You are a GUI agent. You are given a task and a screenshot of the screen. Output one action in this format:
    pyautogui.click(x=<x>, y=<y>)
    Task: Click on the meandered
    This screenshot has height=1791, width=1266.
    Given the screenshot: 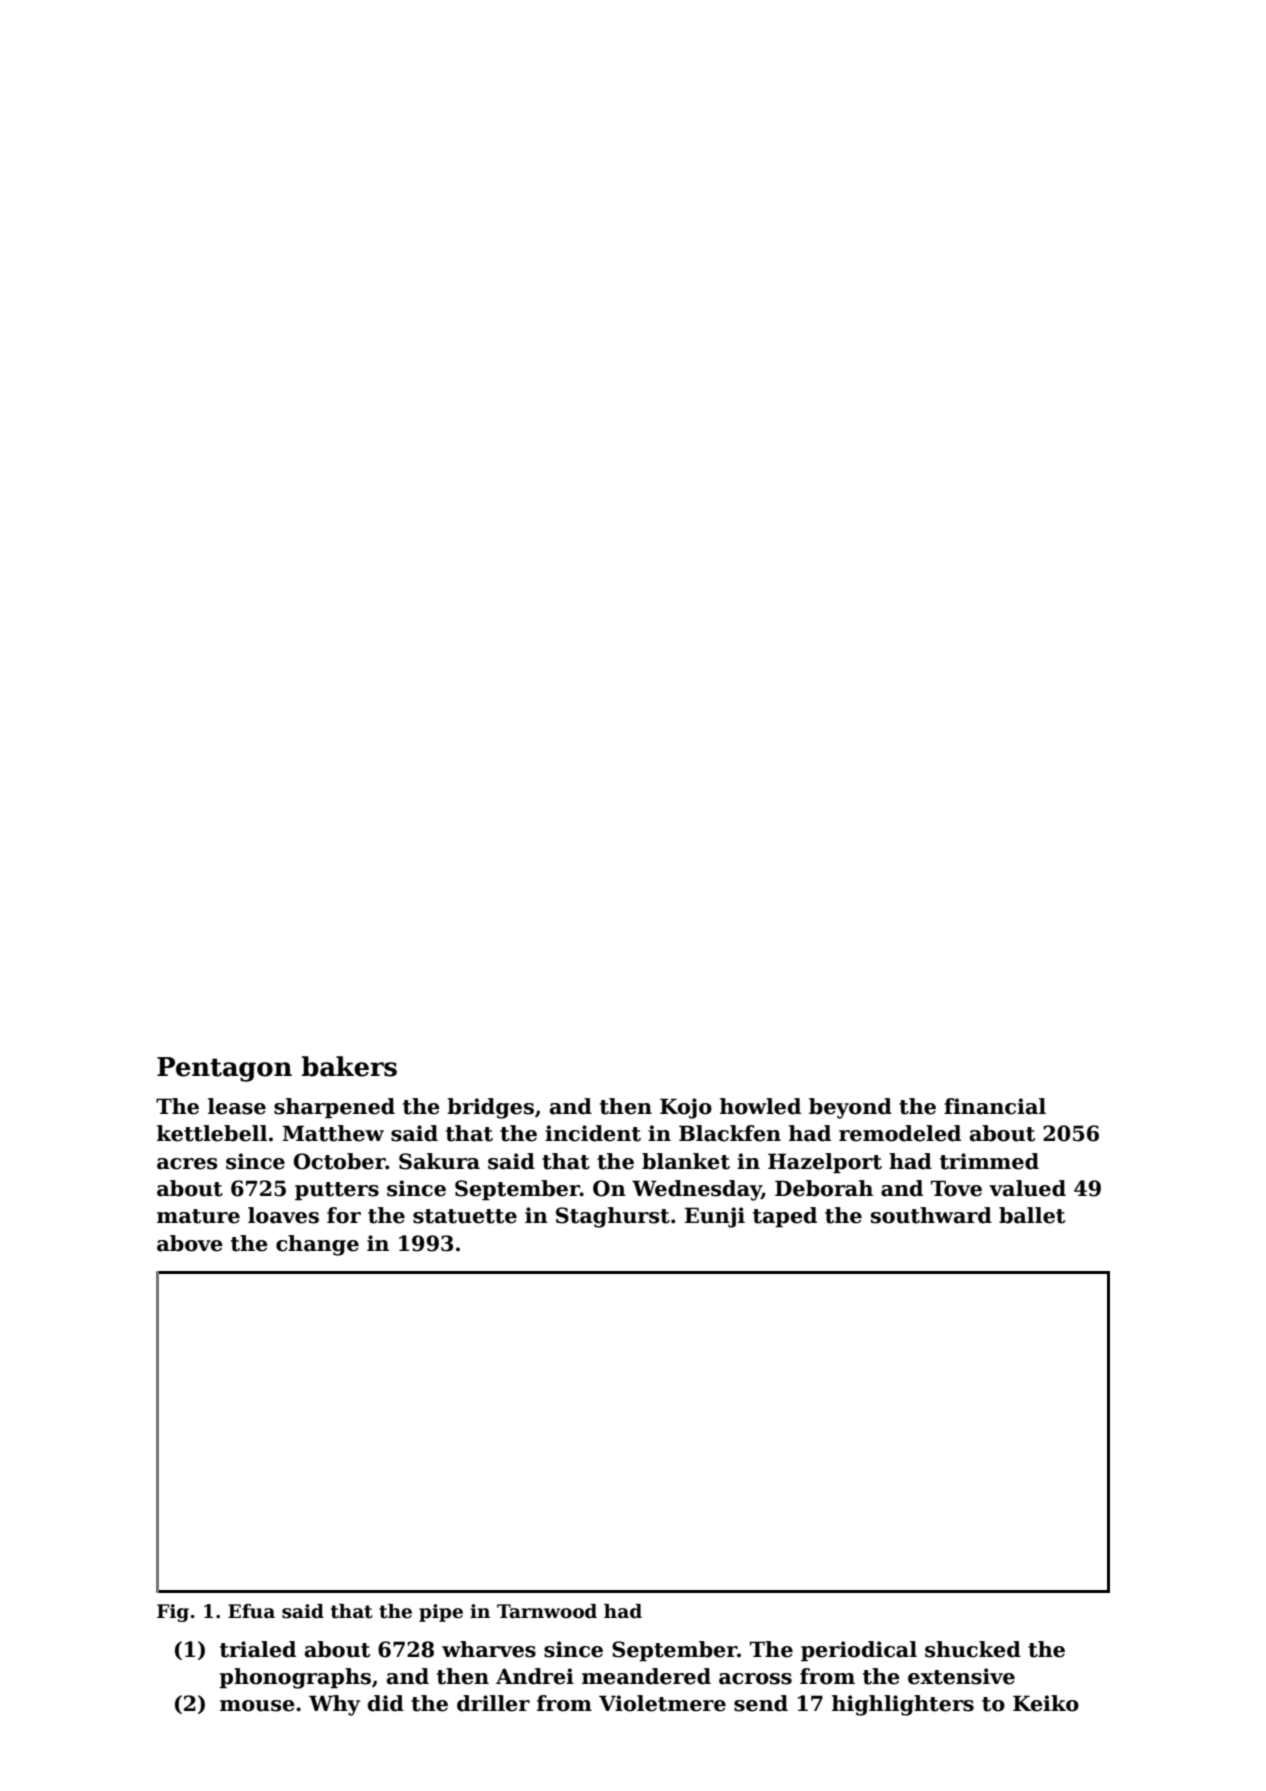 What is the action you would take?
    pyautogui.click(x=646, y=1676)
